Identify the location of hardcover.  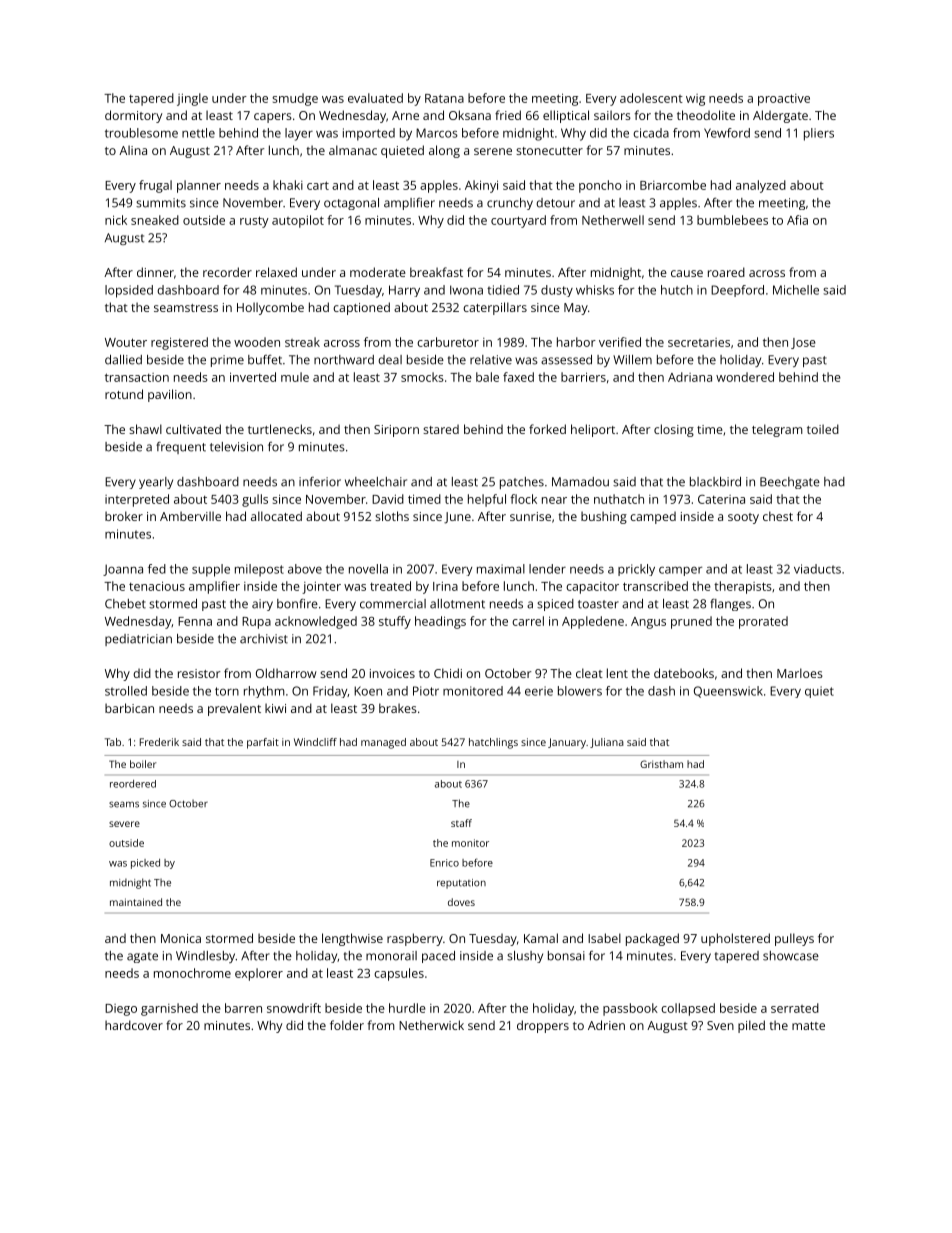
(134, 1025).
